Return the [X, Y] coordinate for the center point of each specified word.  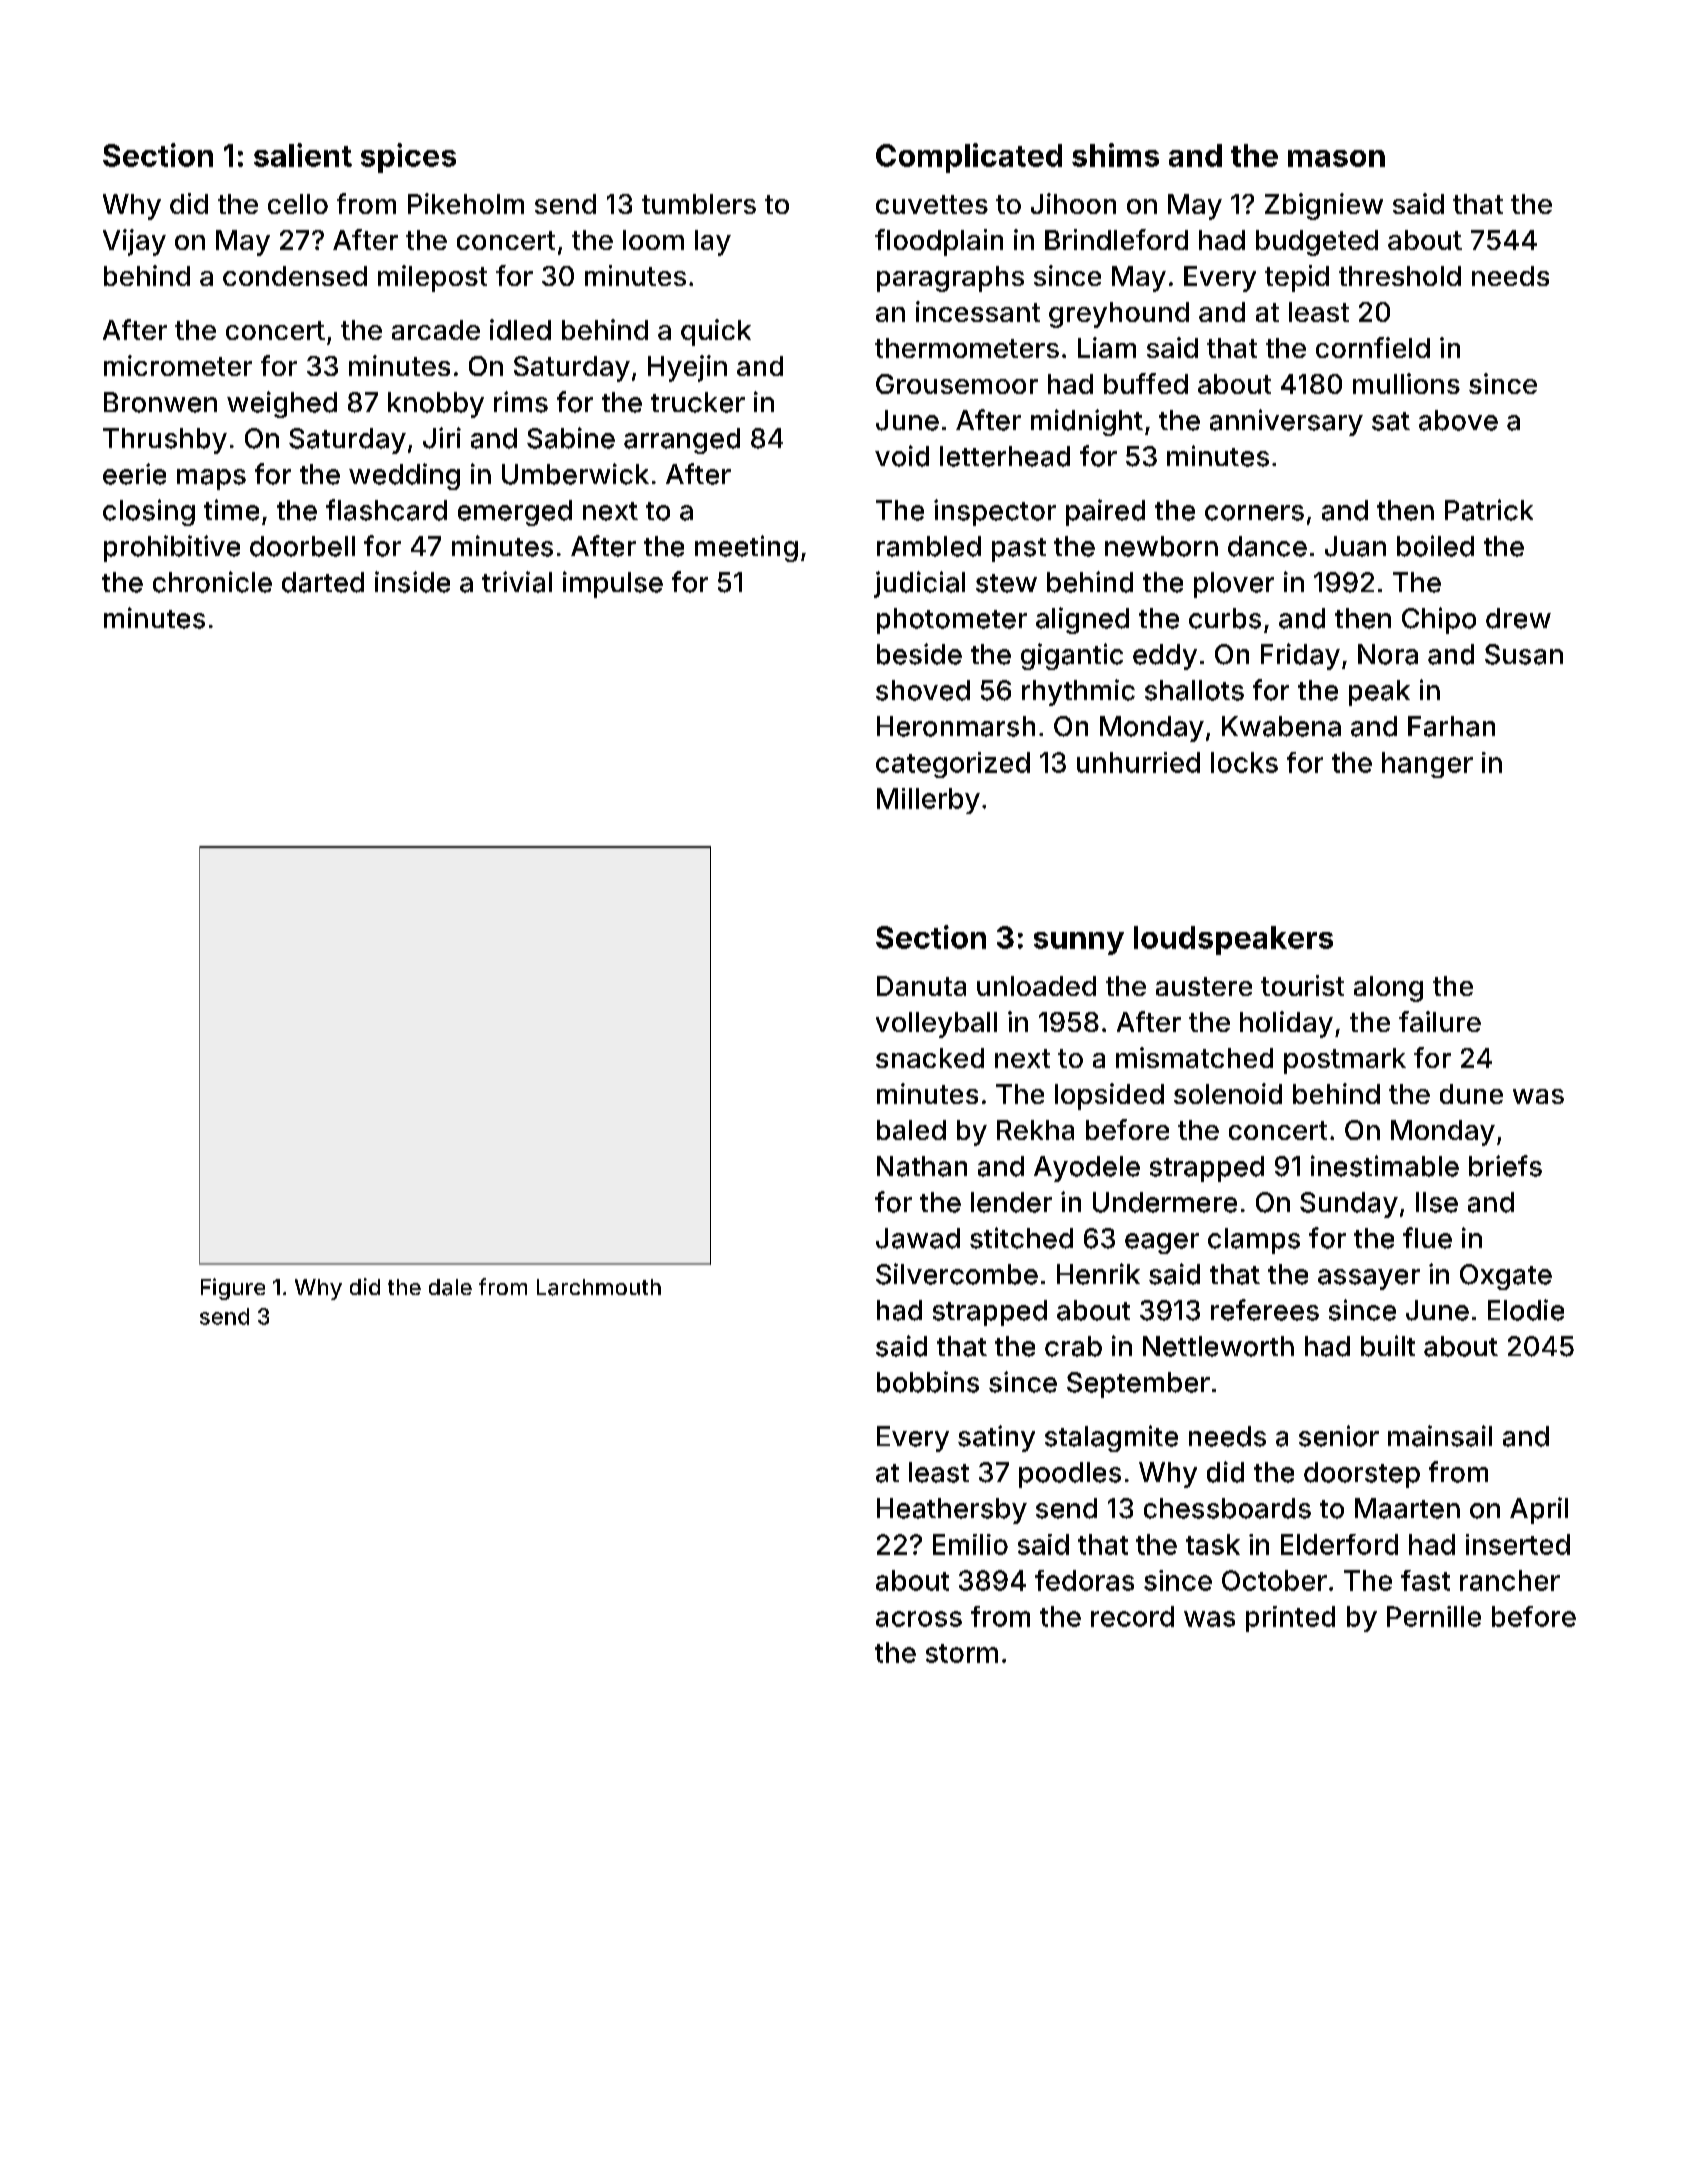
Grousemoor [957, 384]
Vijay [134, 242]
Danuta [921, 986]
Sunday [1349, 1205]
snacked [930, 1058]
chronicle [212, 582]
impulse [613, 584]
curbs [1225, 618]
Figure [233, 1289]
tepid [1297, 278]
